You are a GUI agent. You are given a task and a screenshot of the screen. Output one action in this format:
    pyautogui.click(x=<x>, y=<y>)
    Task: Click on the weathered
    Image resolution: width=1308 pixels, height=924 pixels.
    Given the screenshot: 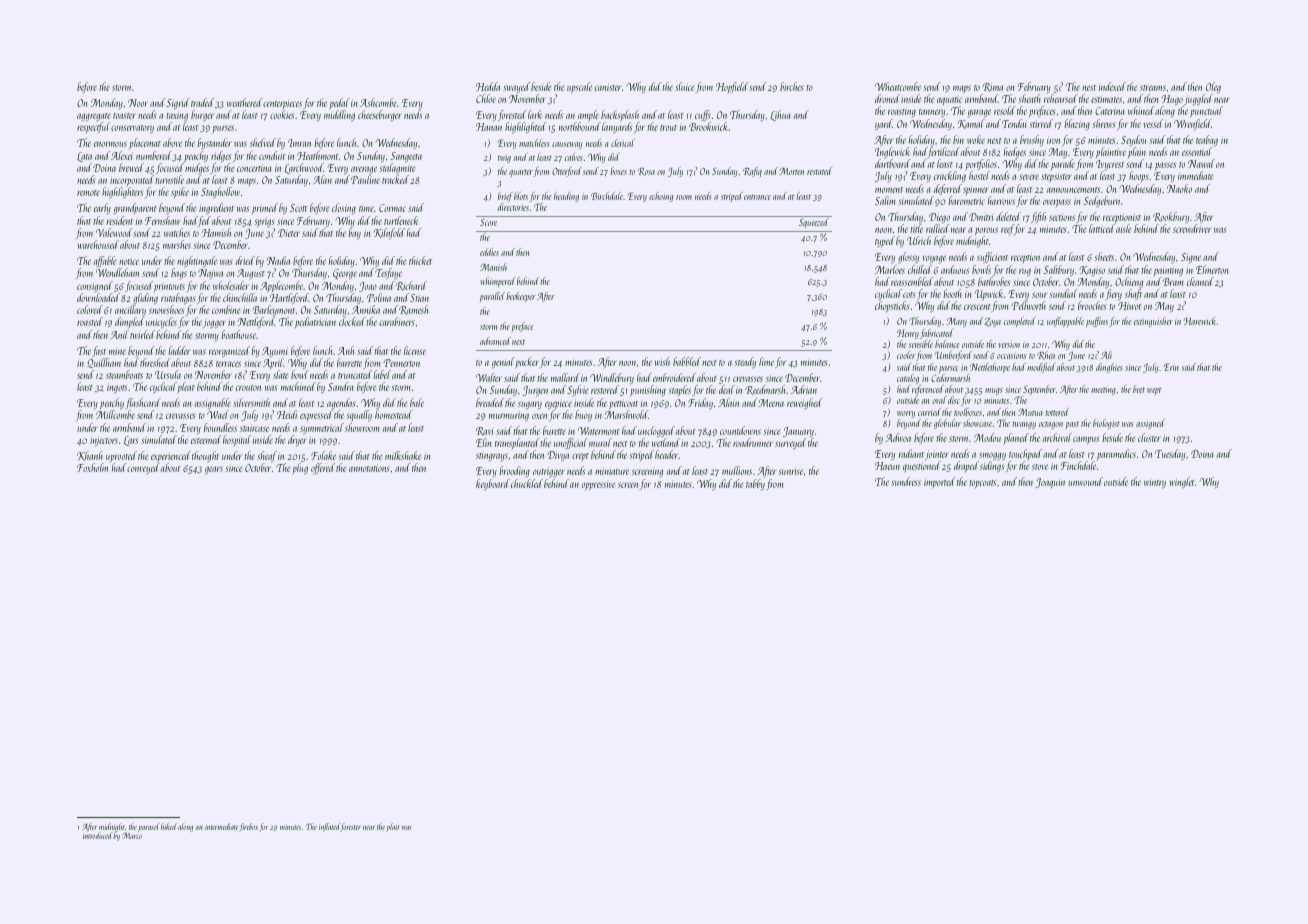 What is the action you would take?
    pyautogui.click(x=245, y=102)
